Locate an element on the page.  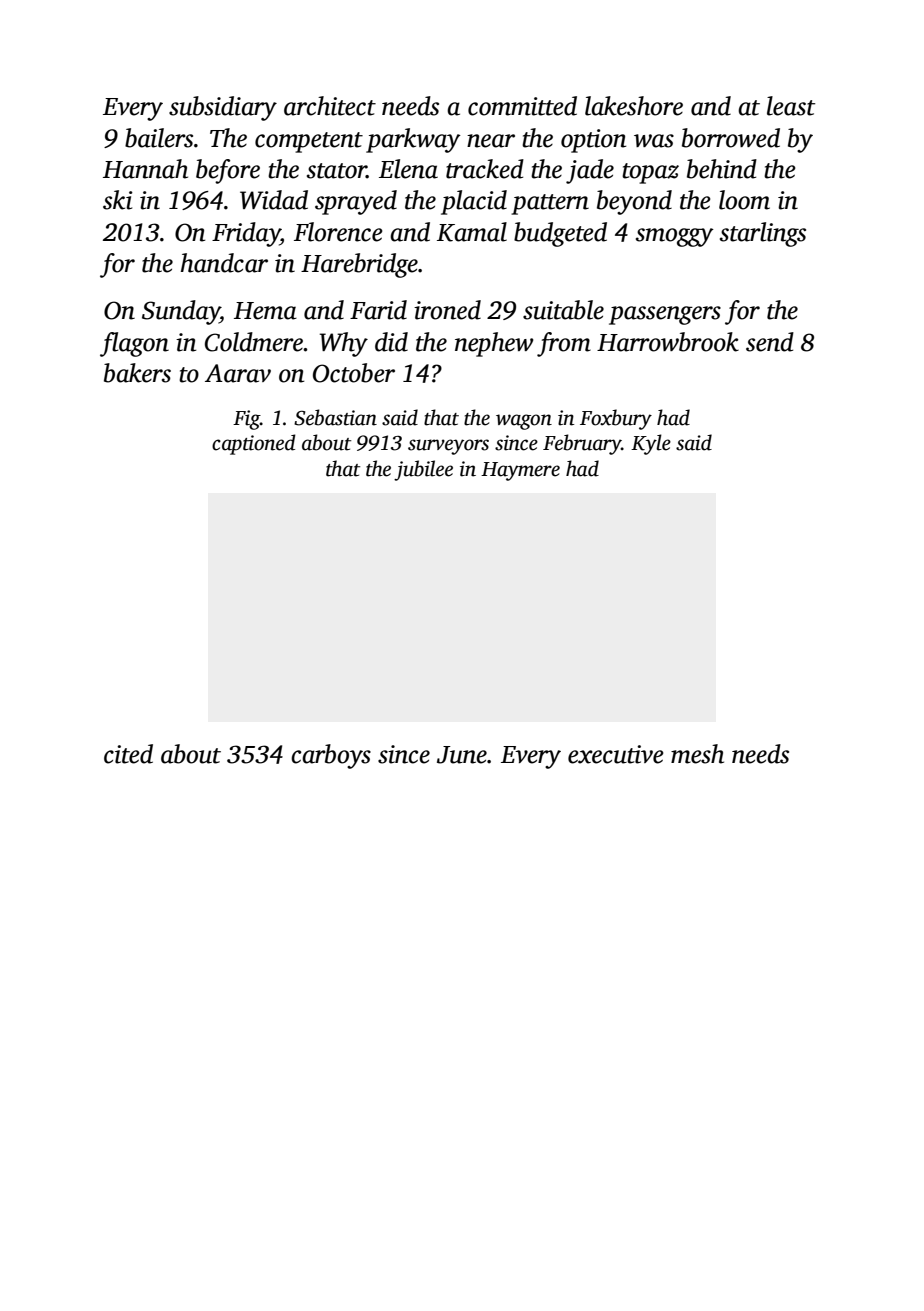
cited is located at coordinates (128, 754).
